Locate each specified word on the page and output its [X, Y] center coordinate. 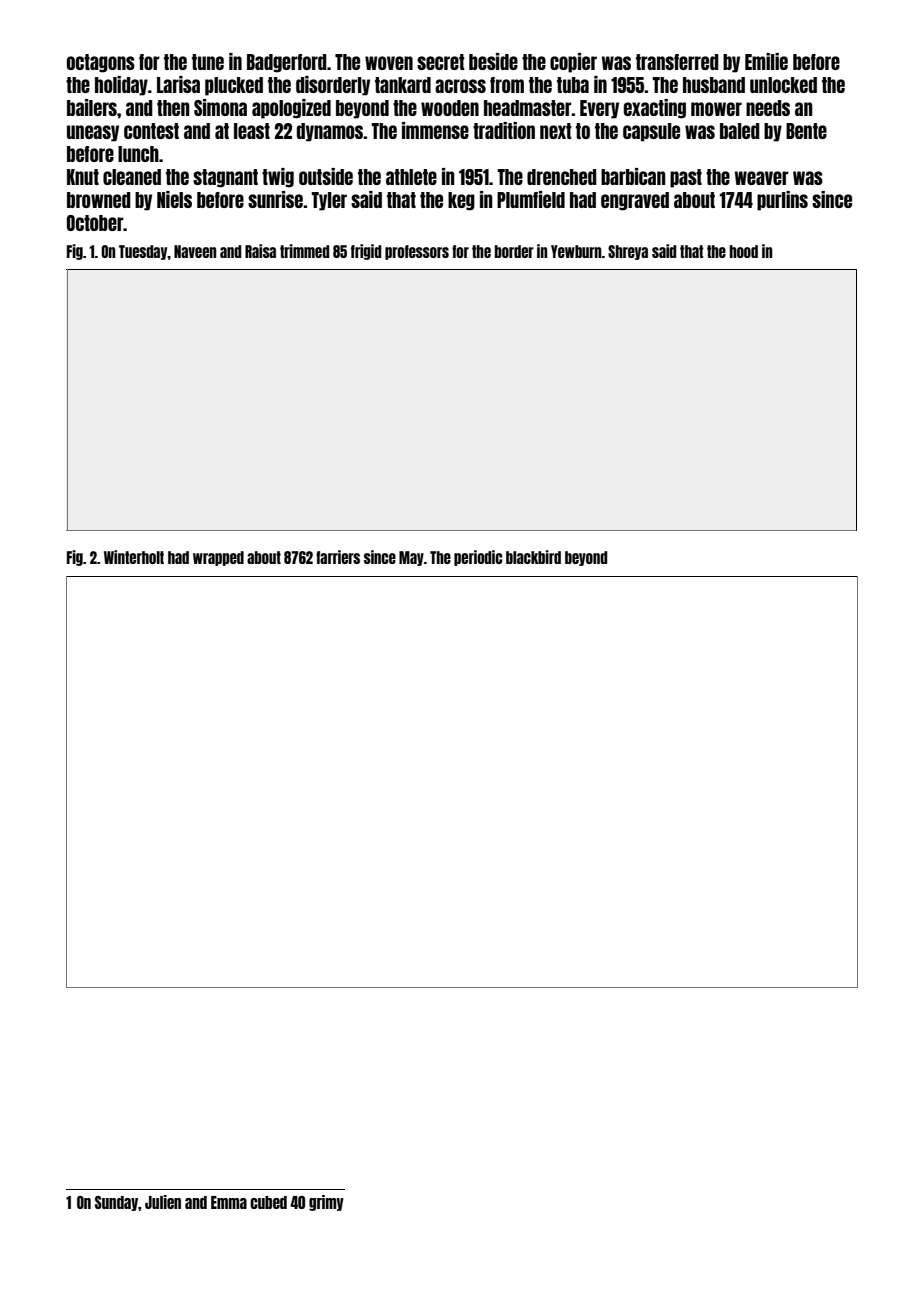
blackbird [533, 557]
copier [573, 63]
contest [151, 131]
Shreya [628, 252]
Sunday [116, 1203]
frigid [366, 252]
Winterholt [134, 557]
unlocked [783, 85]
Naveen [195, 251]
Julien [163, 1202]
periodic [478, 558]
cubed [268, 1202]
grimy [326, 1203]
